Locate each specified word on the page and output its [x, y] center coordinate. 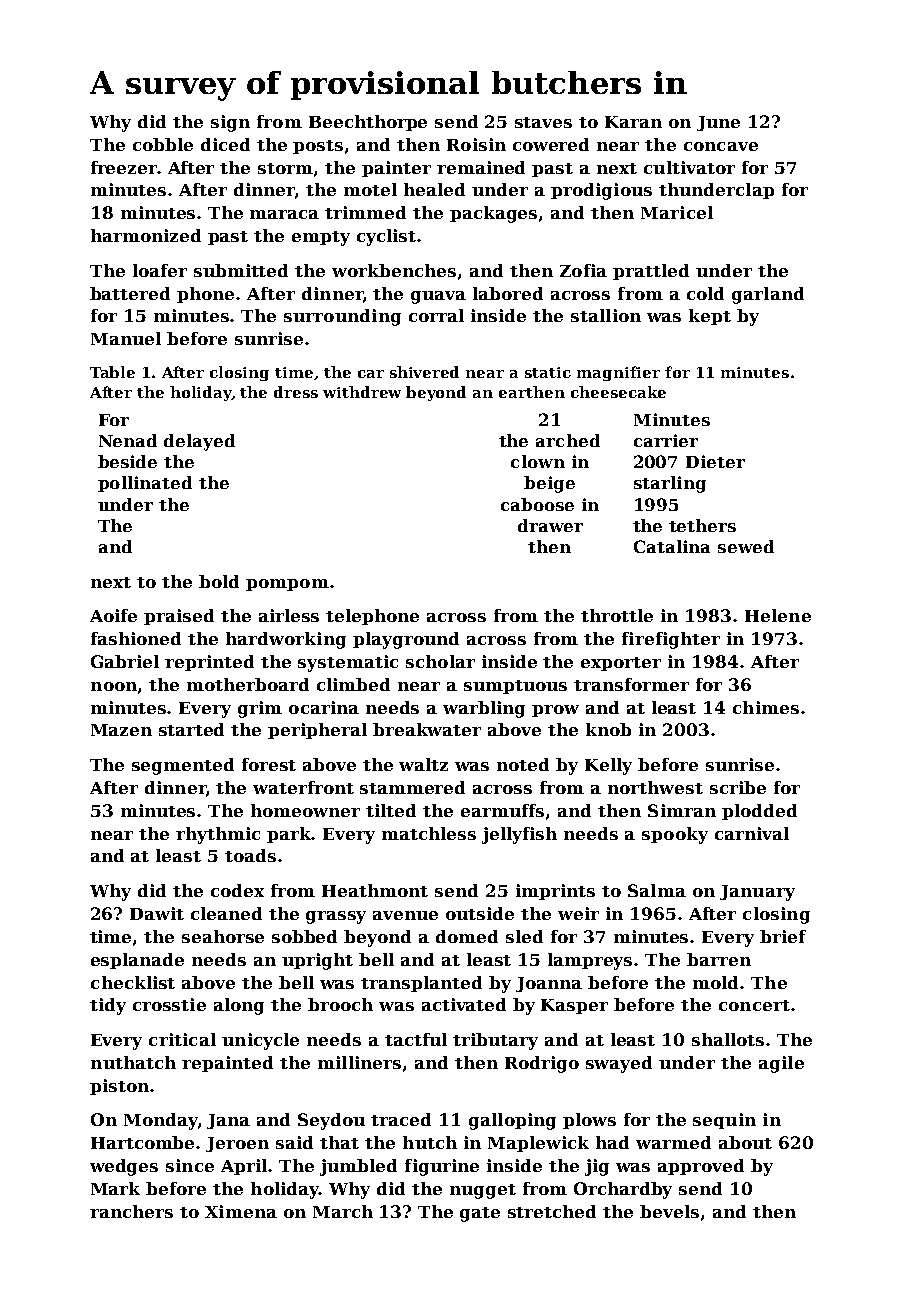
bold [219, 581]
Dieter [715, 461]
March [343, 1211]
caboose [537, 504]
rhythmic [218, 835]
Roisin [476, 144]
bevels [669, 1211]
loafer [160, 270]
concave [721, 146]
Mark [115, 1188]
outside [480, 913]
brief [783, 936]
